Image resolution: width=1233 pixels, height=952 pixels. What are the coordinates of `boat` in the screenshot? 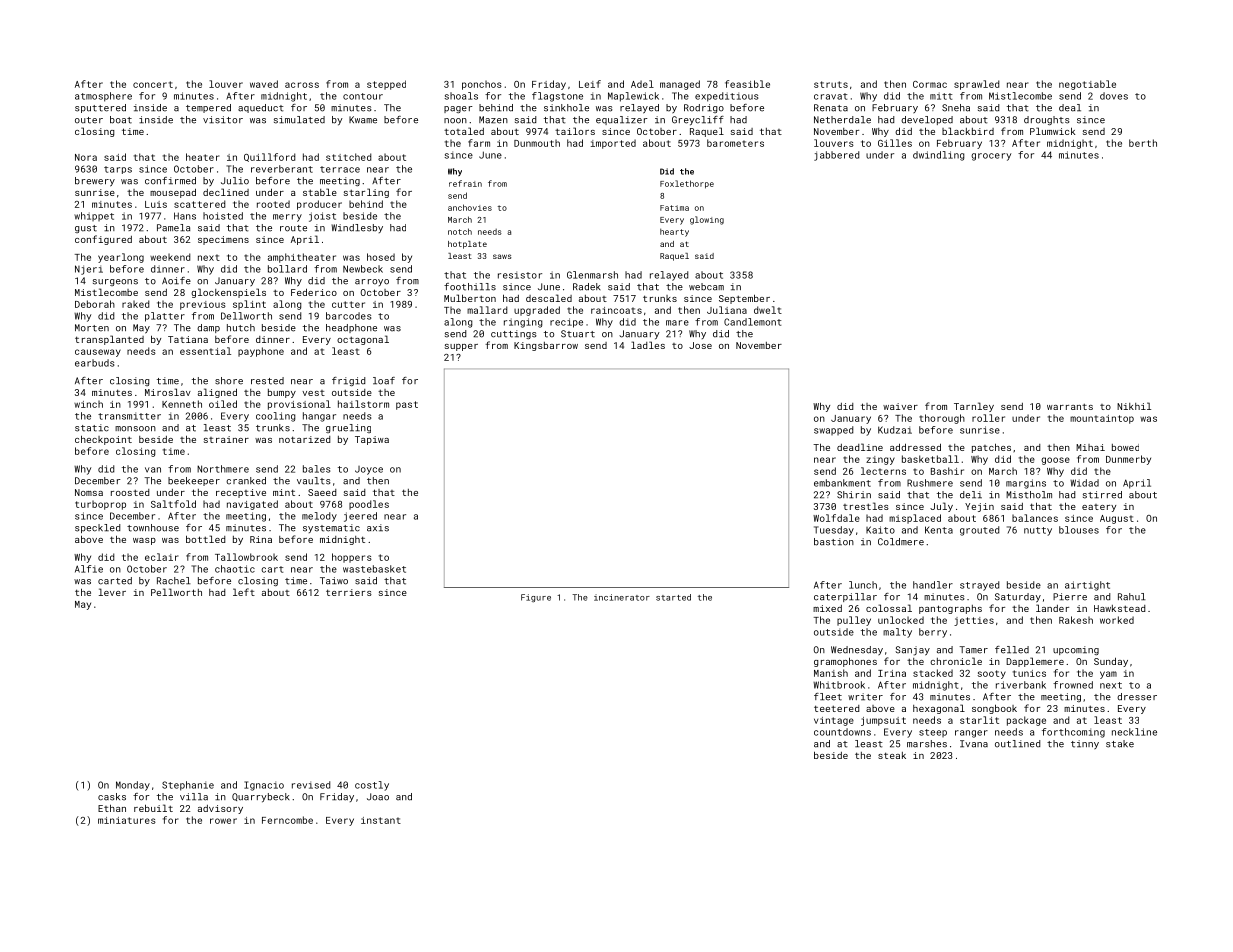 It's located at (121, 120).
